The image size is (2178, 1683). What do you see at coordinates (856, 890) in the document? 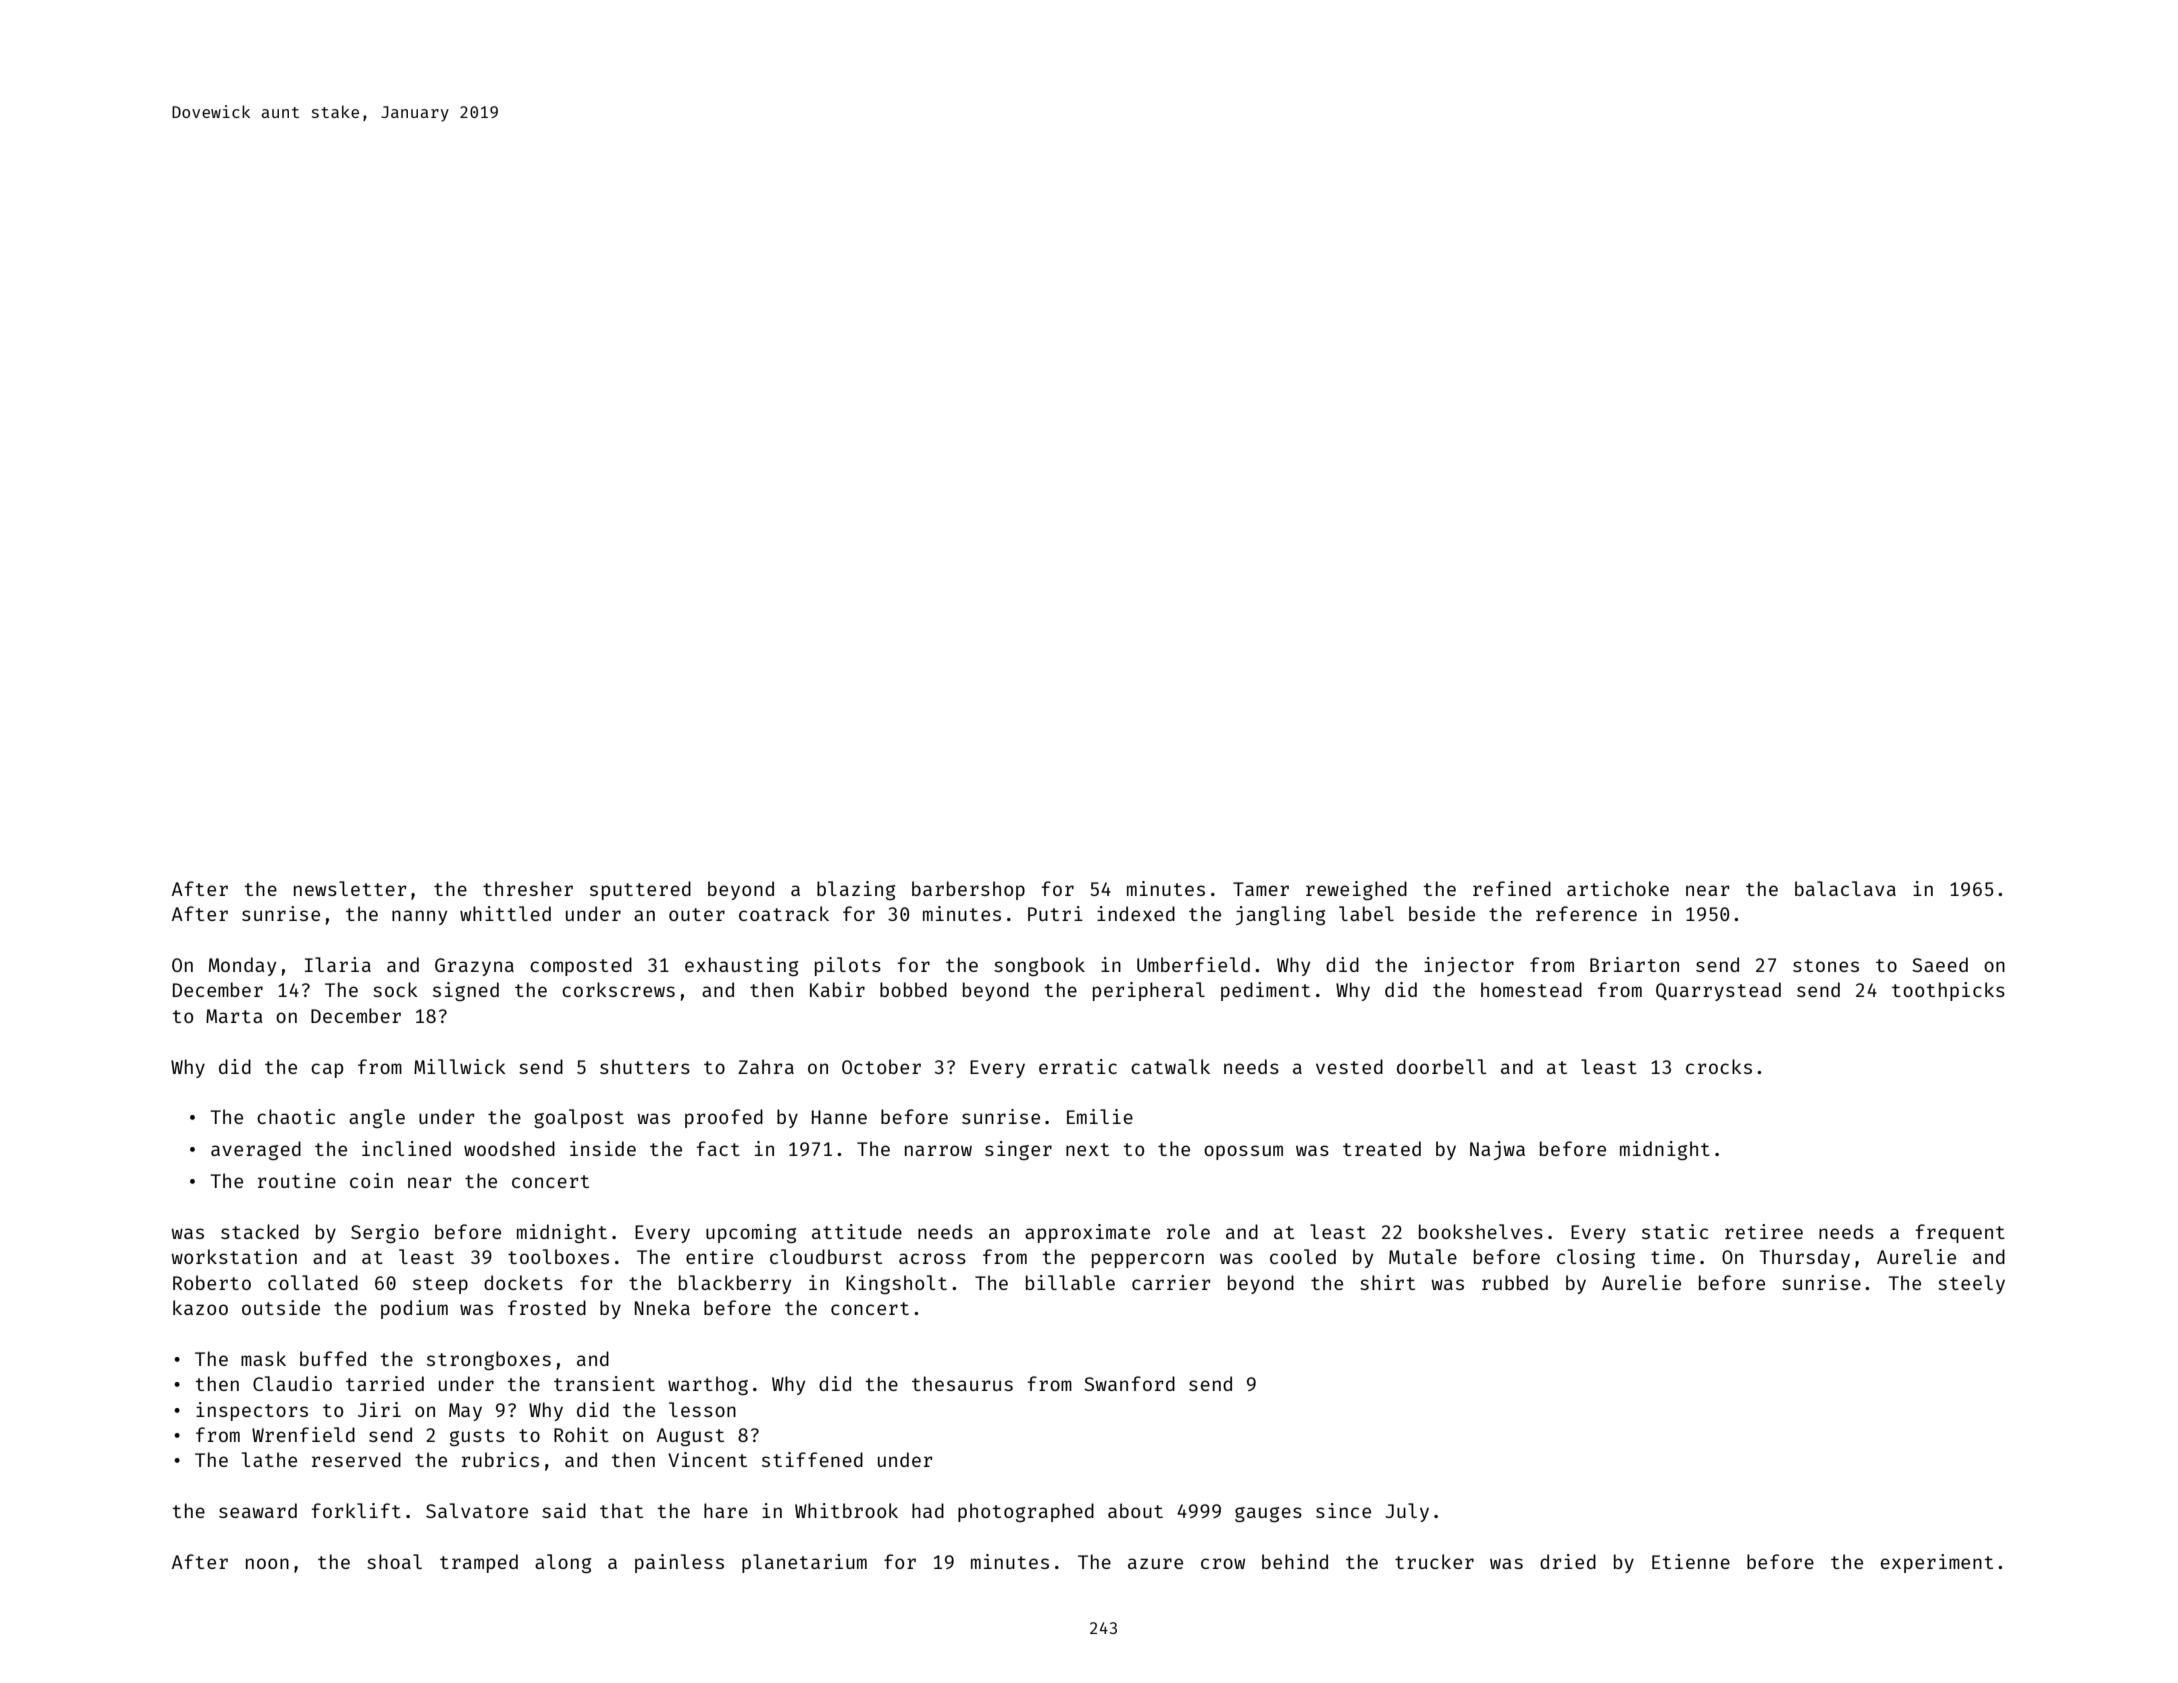
I see `blazing` at bounding box center [856, 890].
